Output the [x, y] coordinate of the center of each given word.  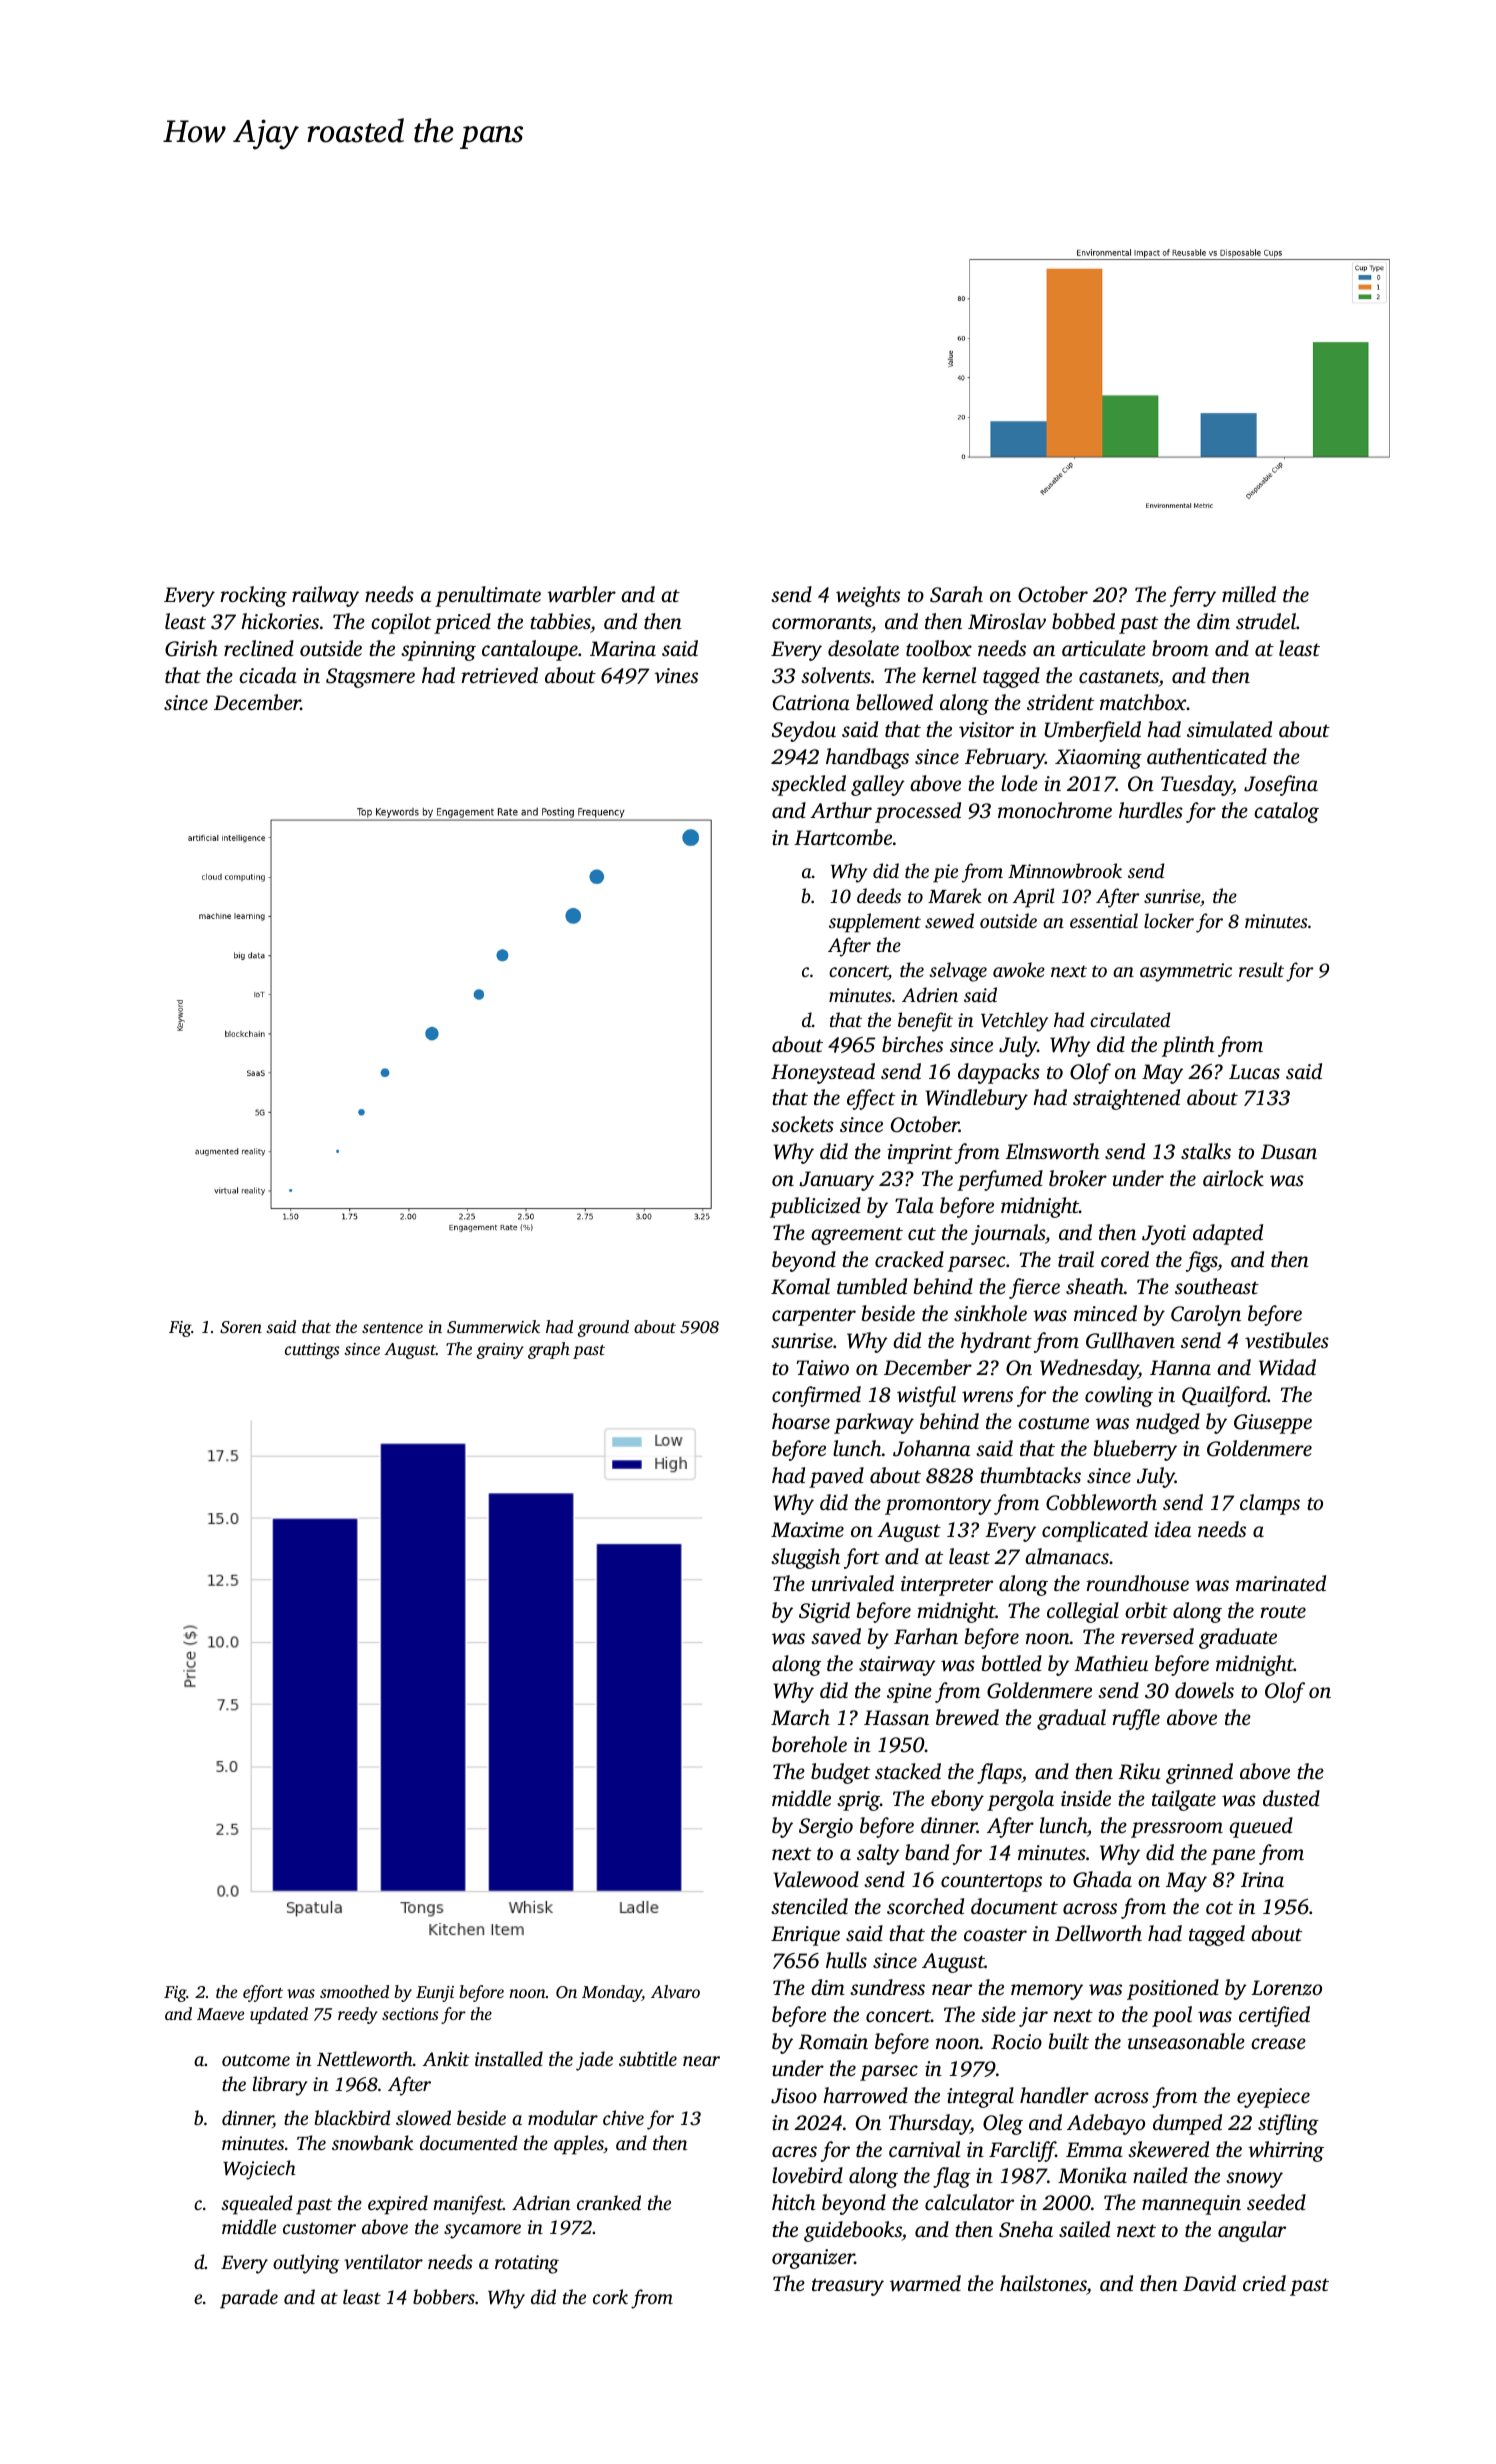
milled [1249, 594]
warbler [581, 594]
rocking [254, 596]
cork [610, 2296]
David [1209, 2283]
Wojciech [259, 2170]
